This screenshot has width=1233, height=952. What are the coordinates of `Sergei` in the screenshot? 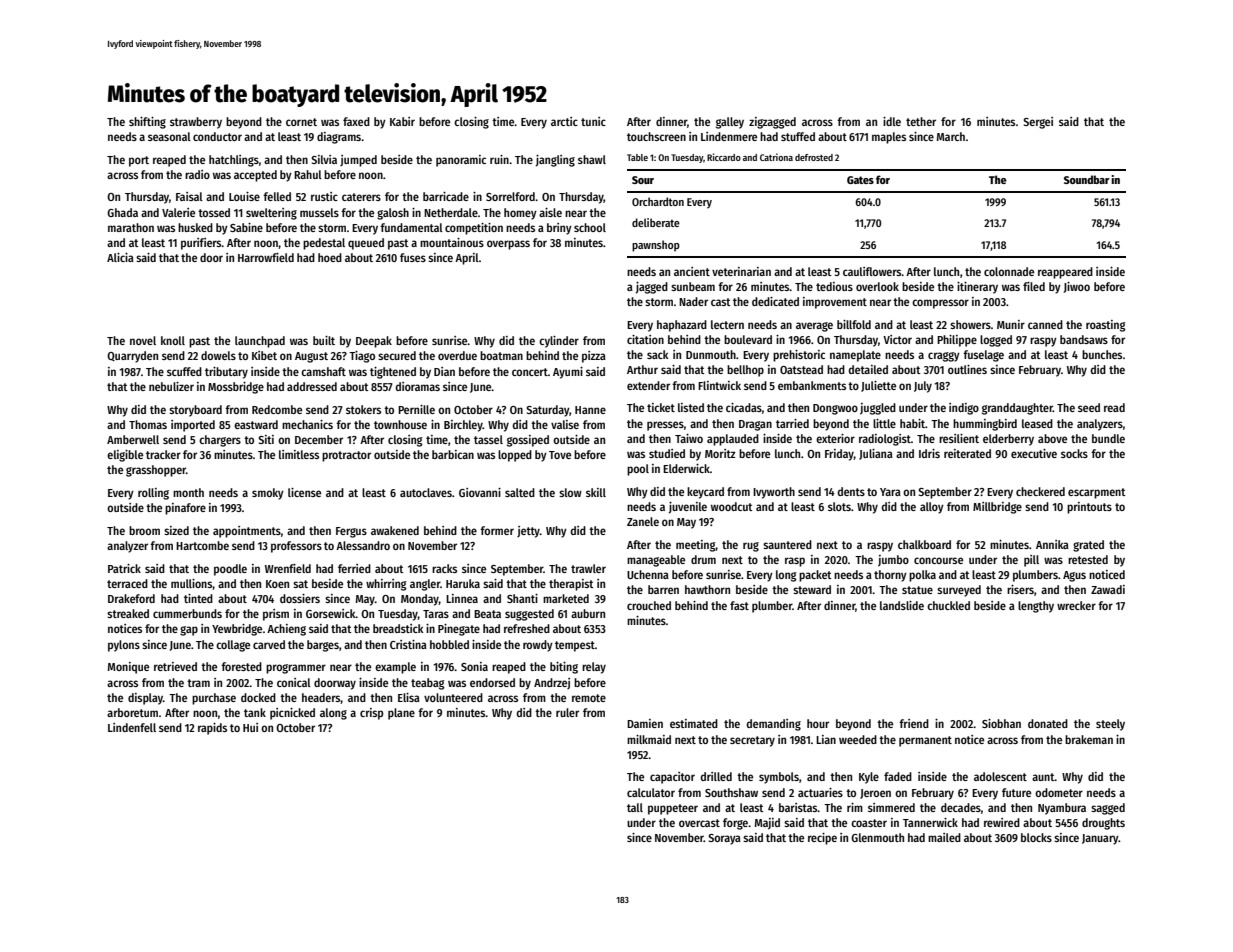 It's located at (1038, 123).
